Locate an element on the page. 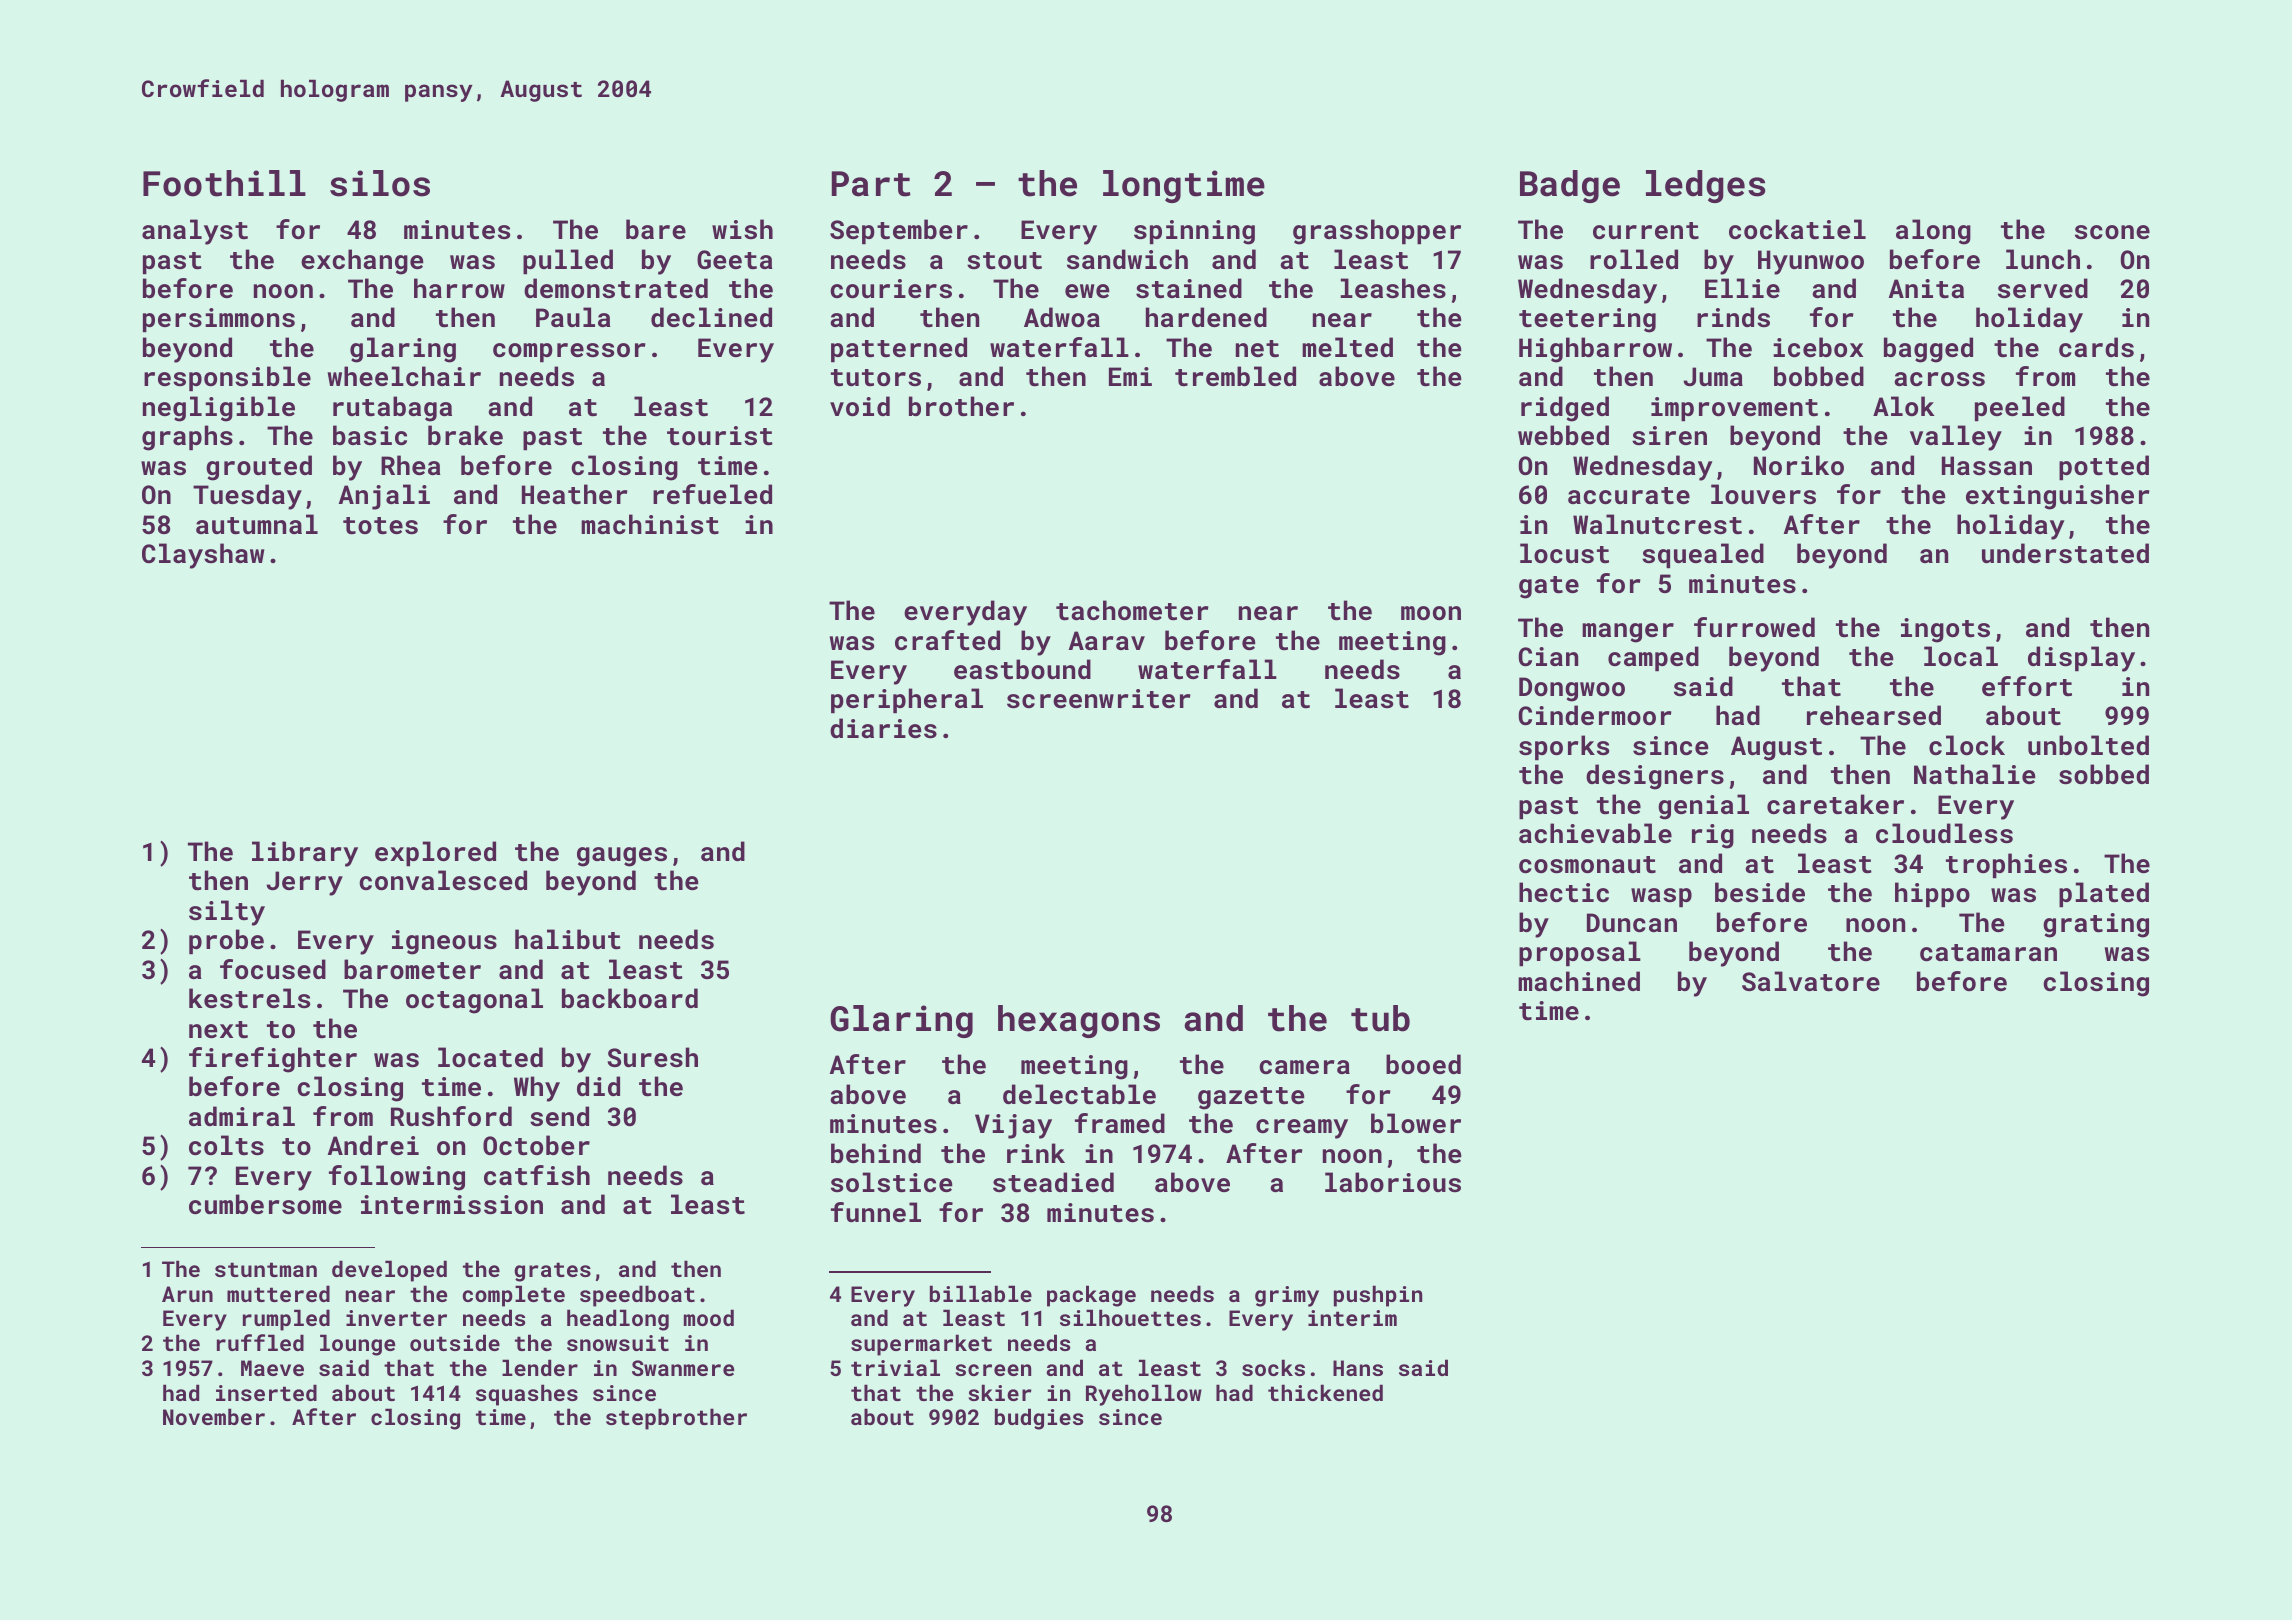  diaries is located at coordinates (883, 728).
